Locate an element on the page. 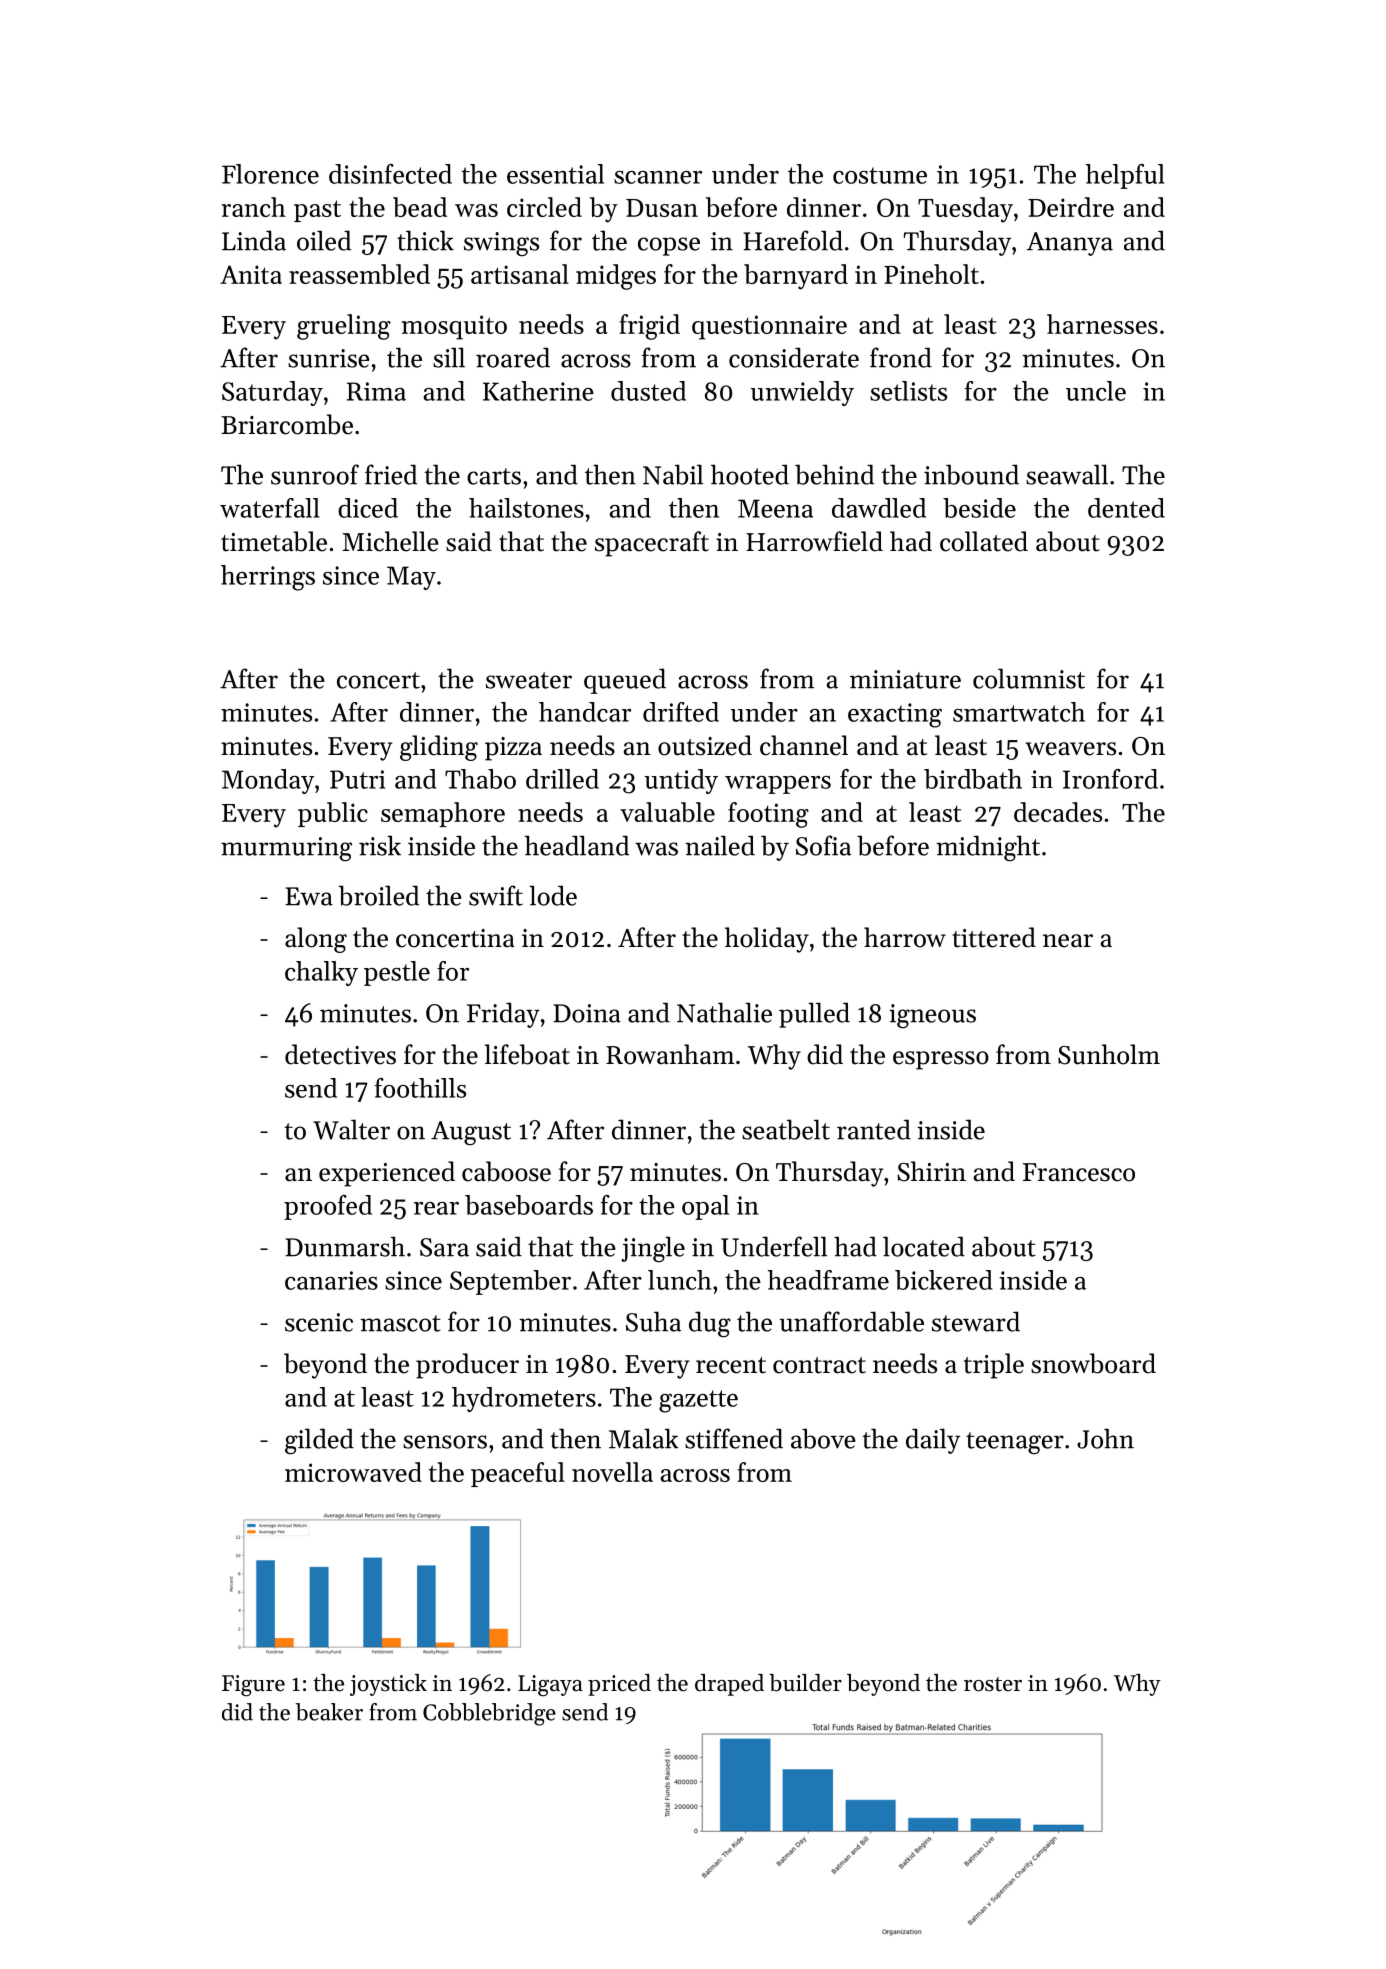 The height and width of the image is (1969, 1386). proofed is located at coordinates (328, 1207).
